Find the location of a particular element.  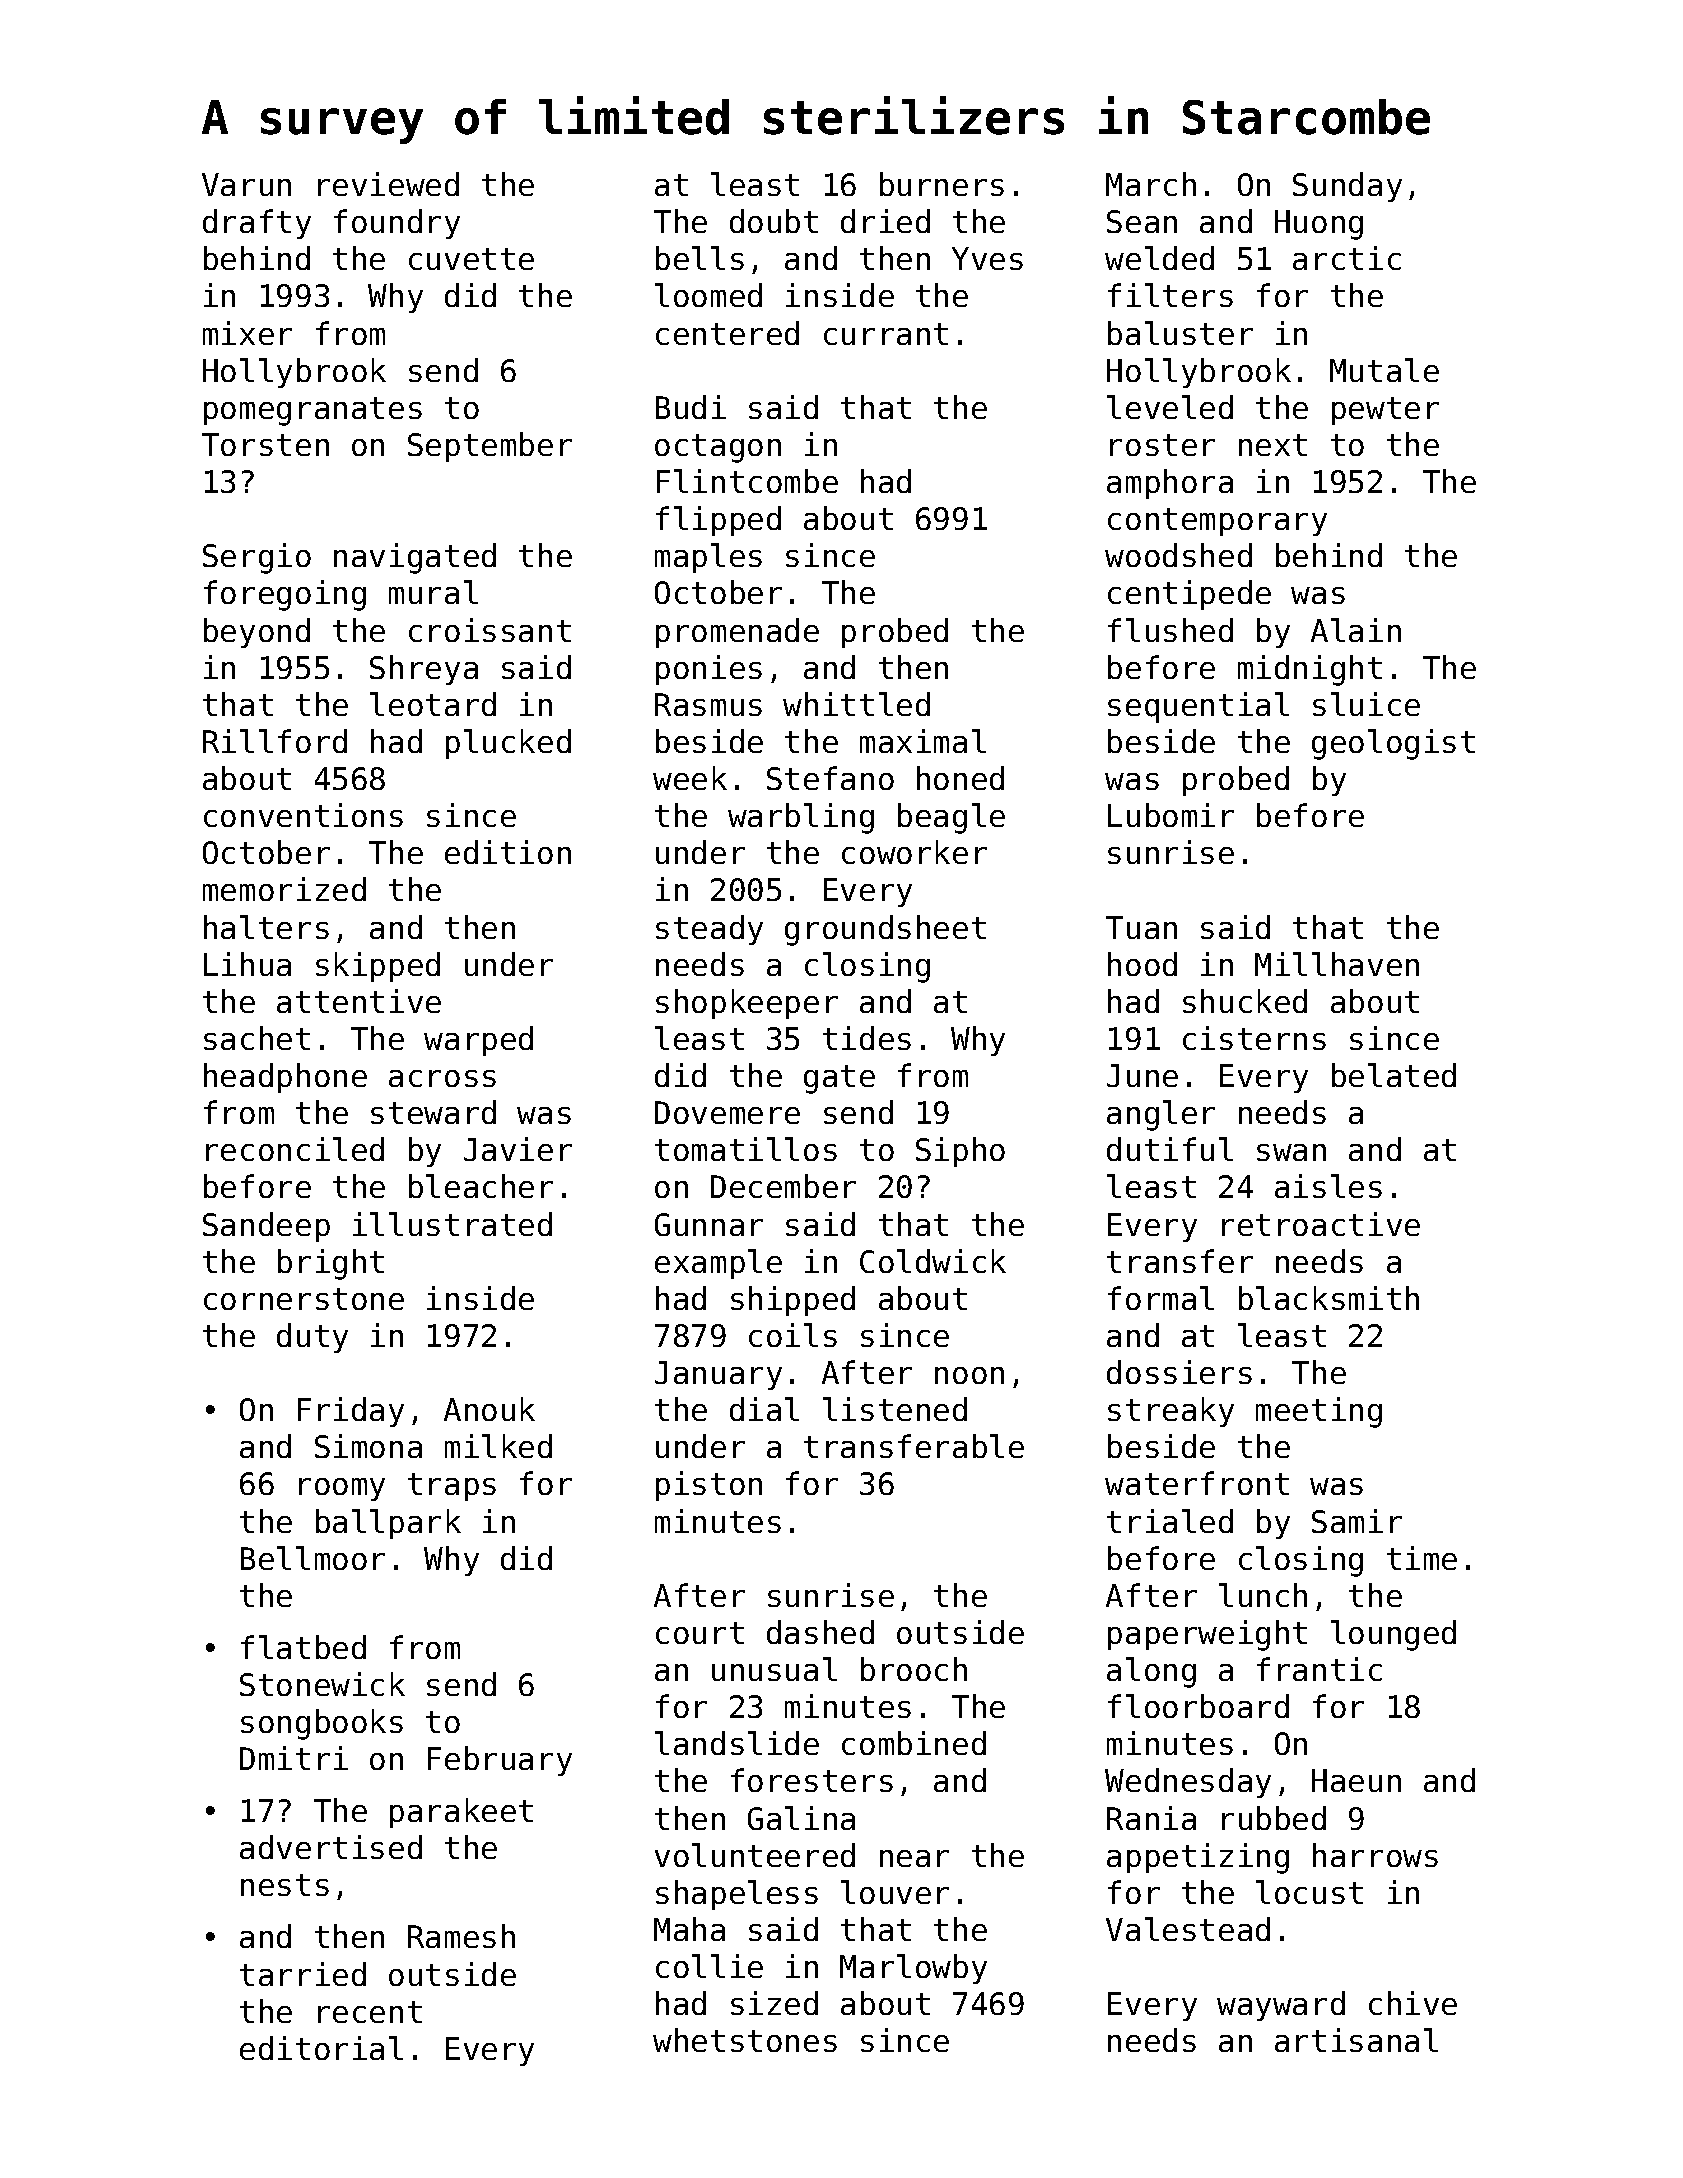

reviewed is located at coordinates (388, 184).
